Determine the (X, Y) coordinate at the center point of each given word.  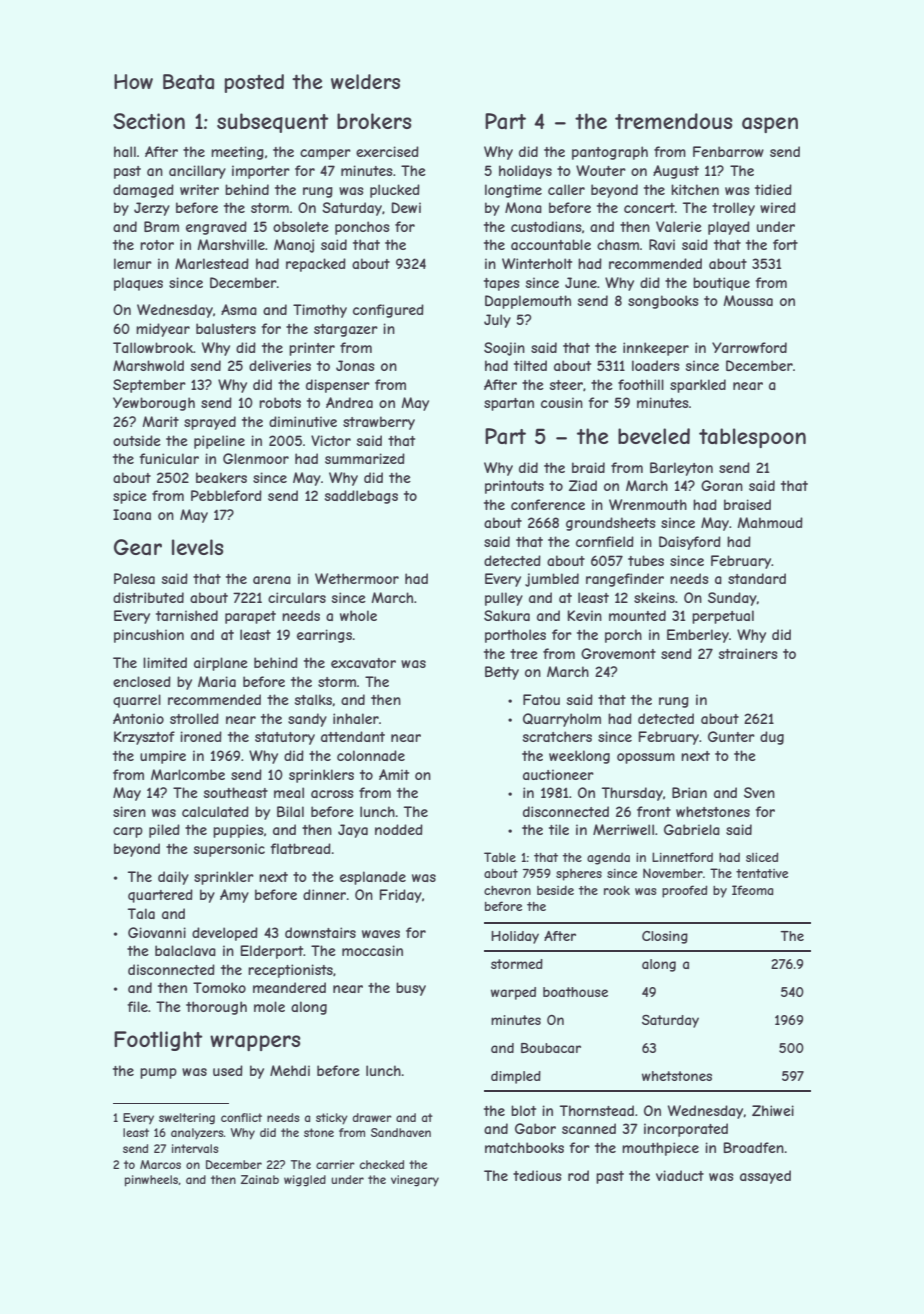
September (149, 386)
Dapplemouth (528, 302)
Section (149, 121)
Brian (689, 792)
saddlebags (361, 497)
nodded (399, 829)
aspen (770, 125)
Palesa (134, 578)
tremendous (674, 121)
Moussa (748, 300)
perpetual (723, 617)
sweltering (187, 1119)
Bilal (290, 811)
